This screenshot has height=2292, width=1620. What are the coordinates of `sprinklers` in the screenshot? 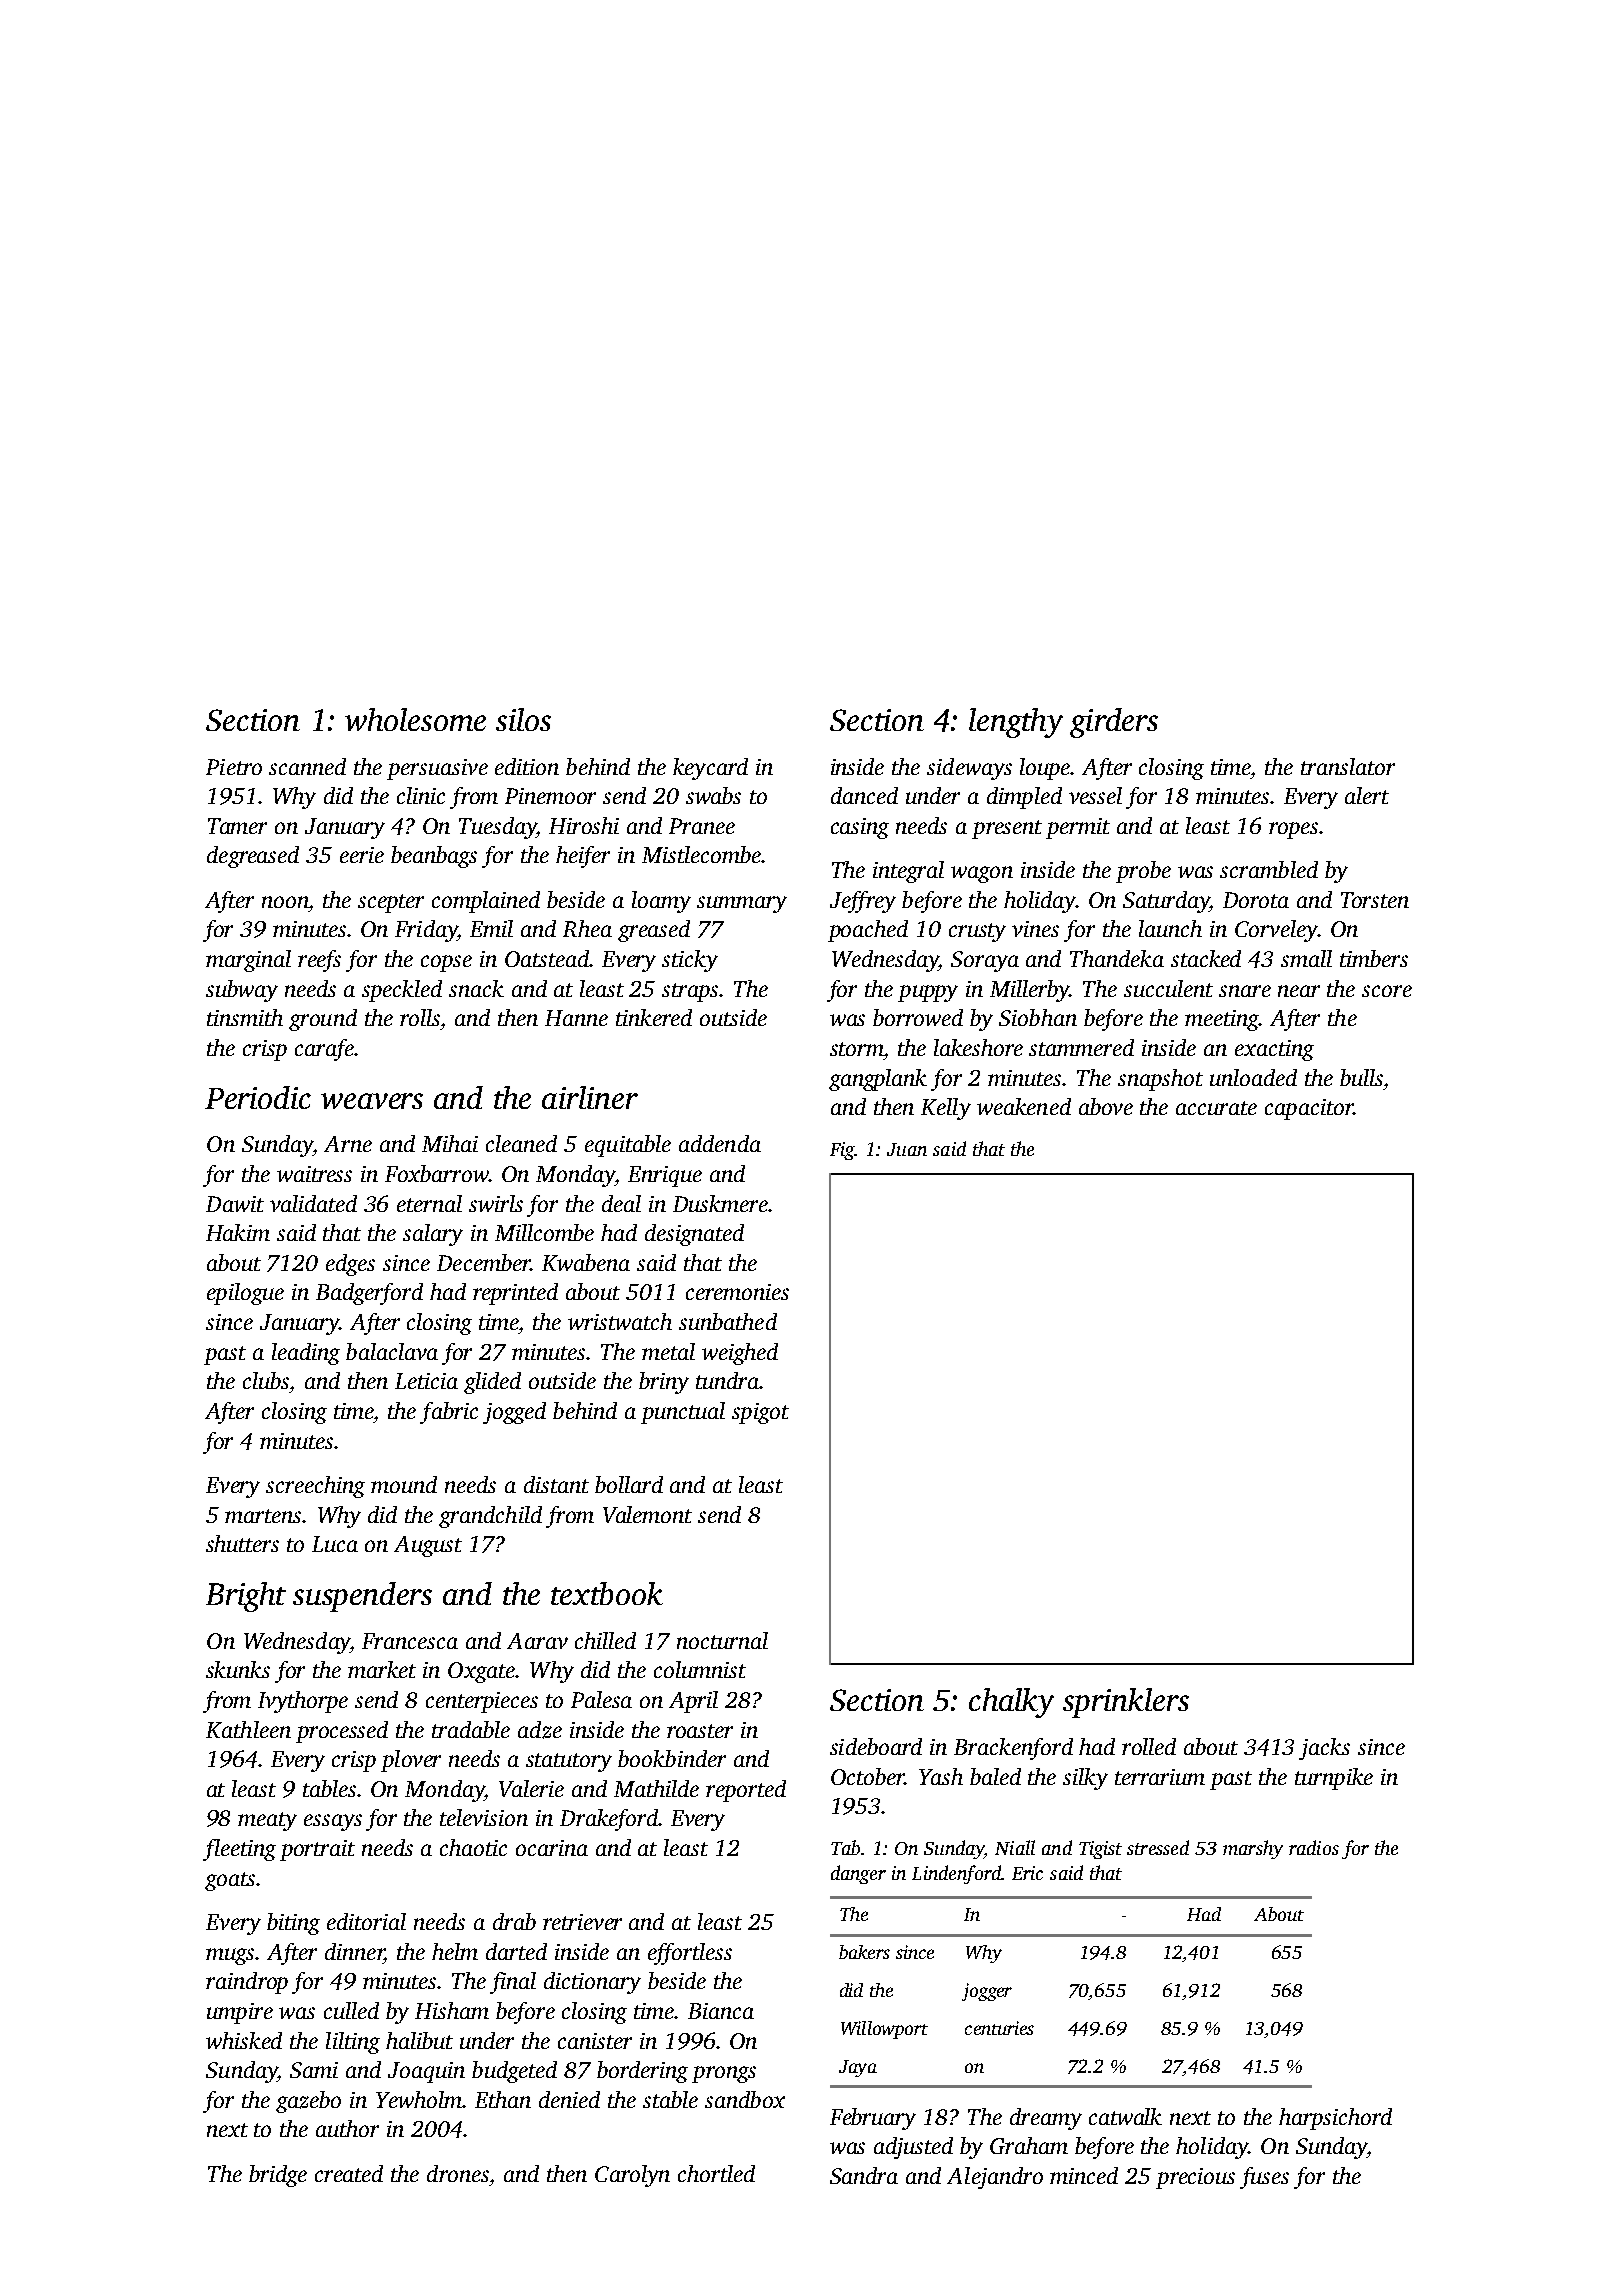 It's located at (1126, 1703).
